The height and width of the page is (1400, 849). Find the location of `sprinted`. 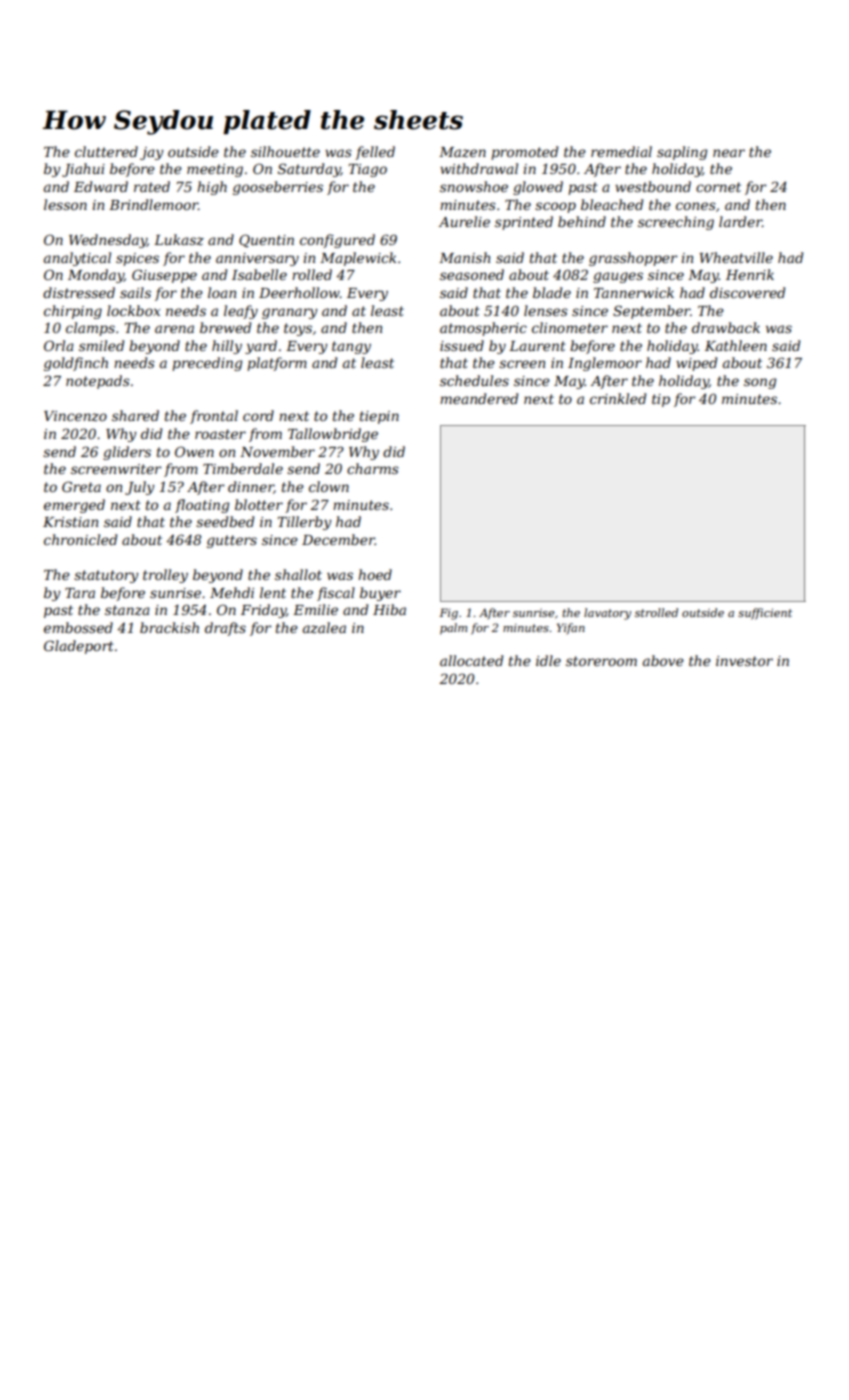

sprinted is located at coordinates (524, 223).
